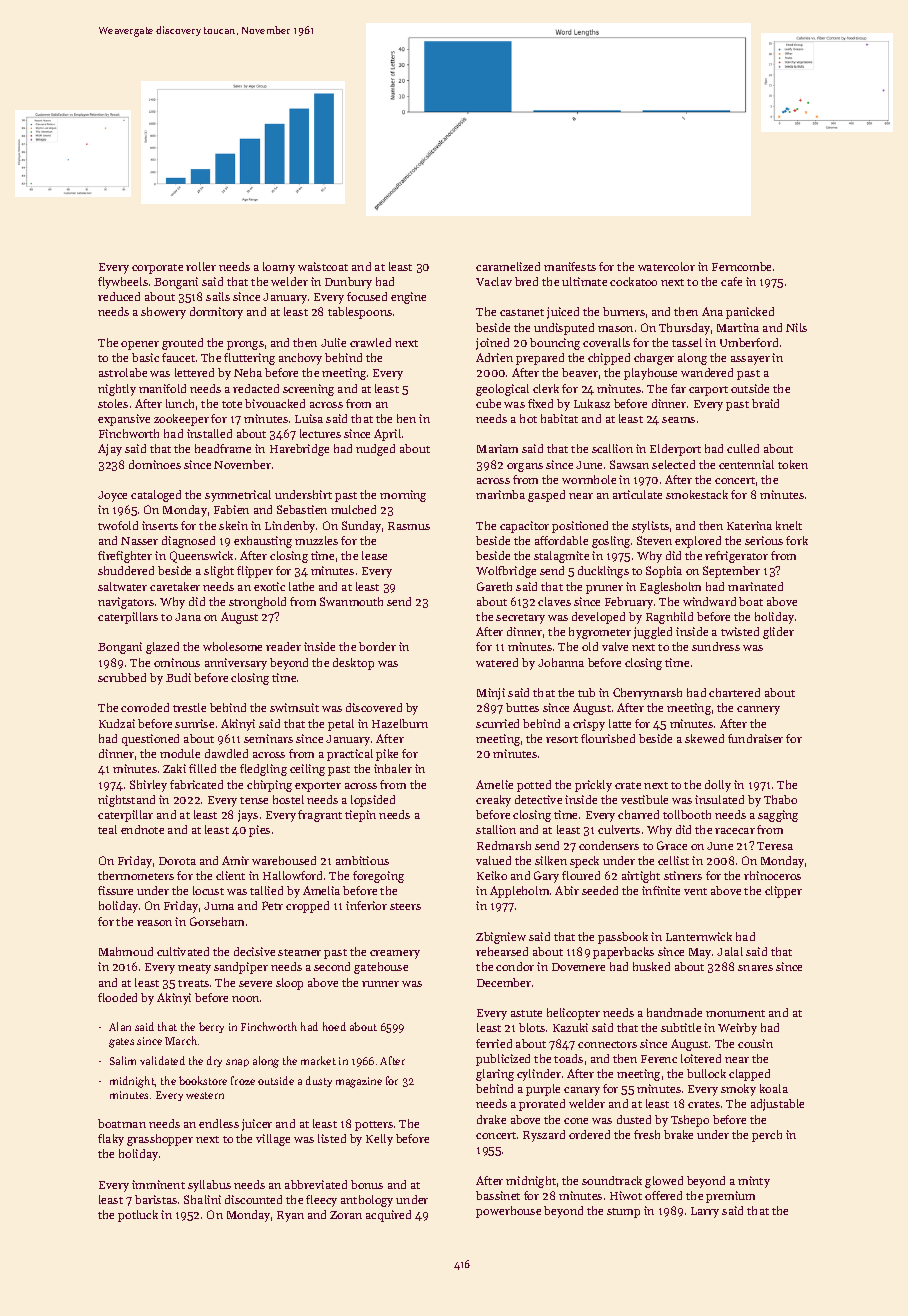  Describe the element at coordinates (408, 298) in the page. I see `engine` at that location.
